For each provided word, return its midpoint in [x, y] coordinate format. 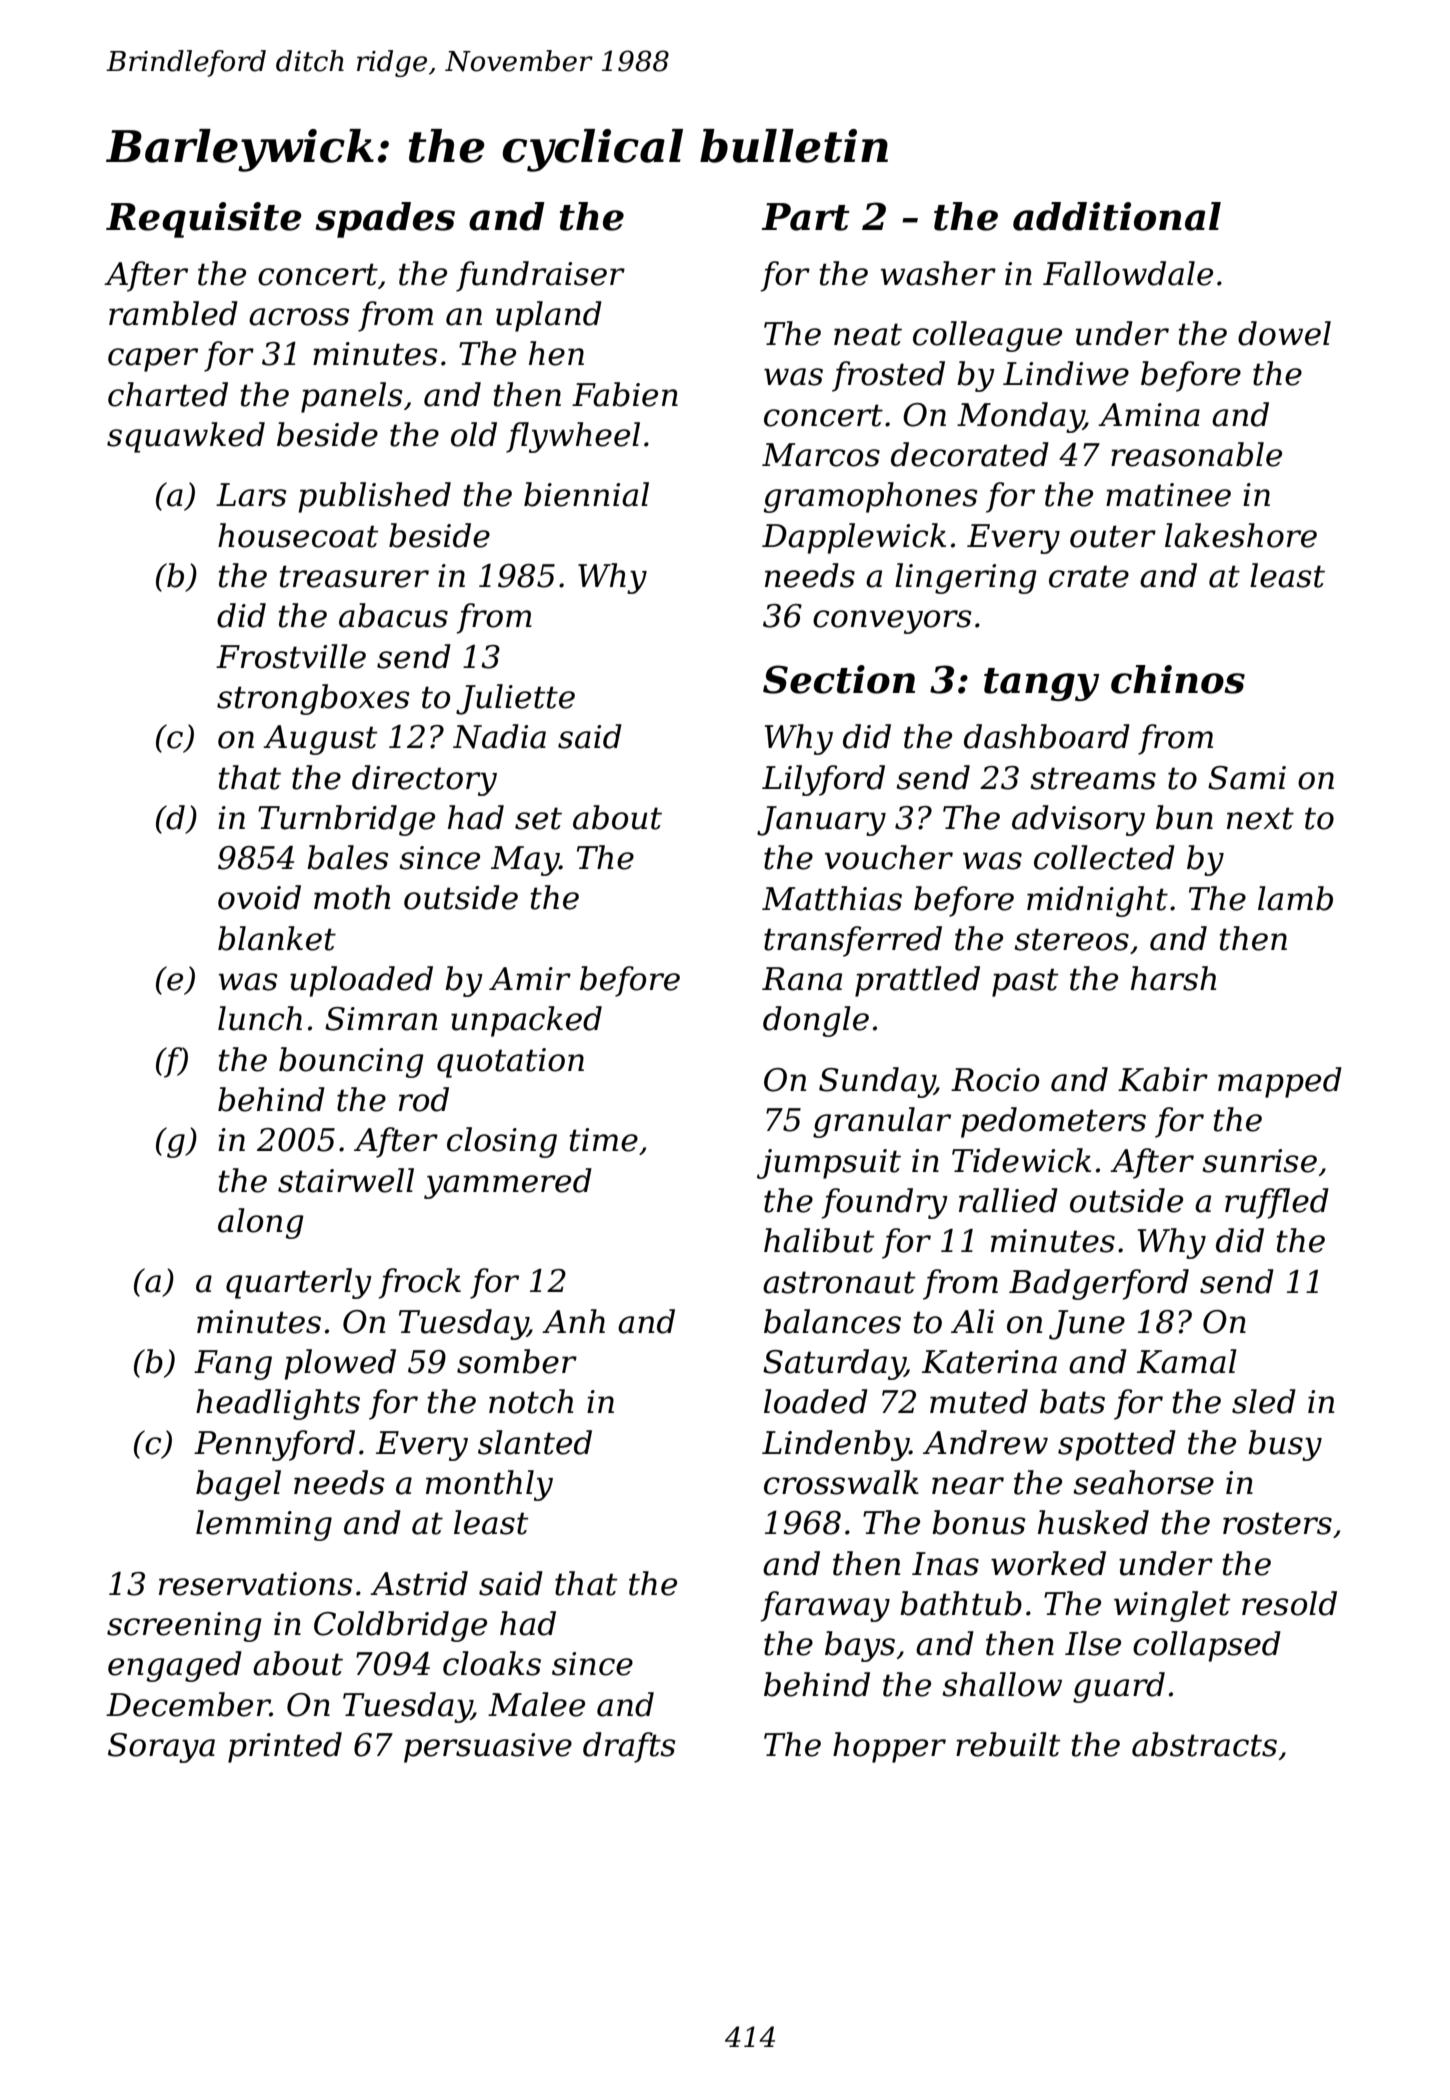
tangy [1041, 684]
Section [839, 679]
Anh [573, 1321]
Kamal [1187, 1361]
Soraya [161, 1748]
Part [806, 217]
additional [1117, 216]
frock [420, 1283]
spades [385, 220]
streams [1093, 778]
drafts [629, 1747]
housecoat [298, 535]
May [525, 861]
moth [352, 897]
